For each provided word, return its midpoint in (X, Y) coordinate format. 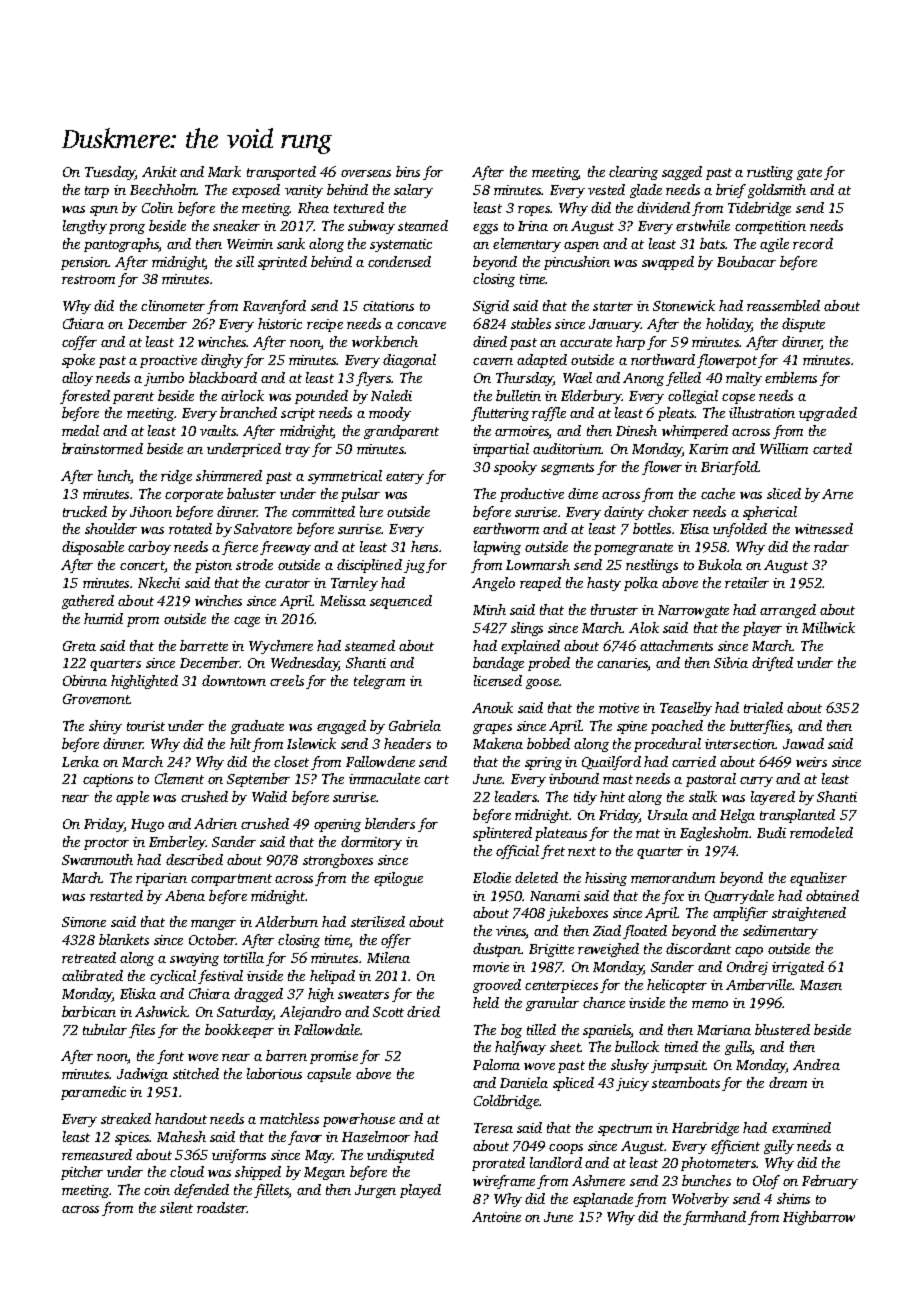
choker (668, 511)
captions (108, 780)
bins (408, 171)
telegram (379, 682)
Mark (224, 171)
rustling (770, 173)
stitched (196, 1073)
